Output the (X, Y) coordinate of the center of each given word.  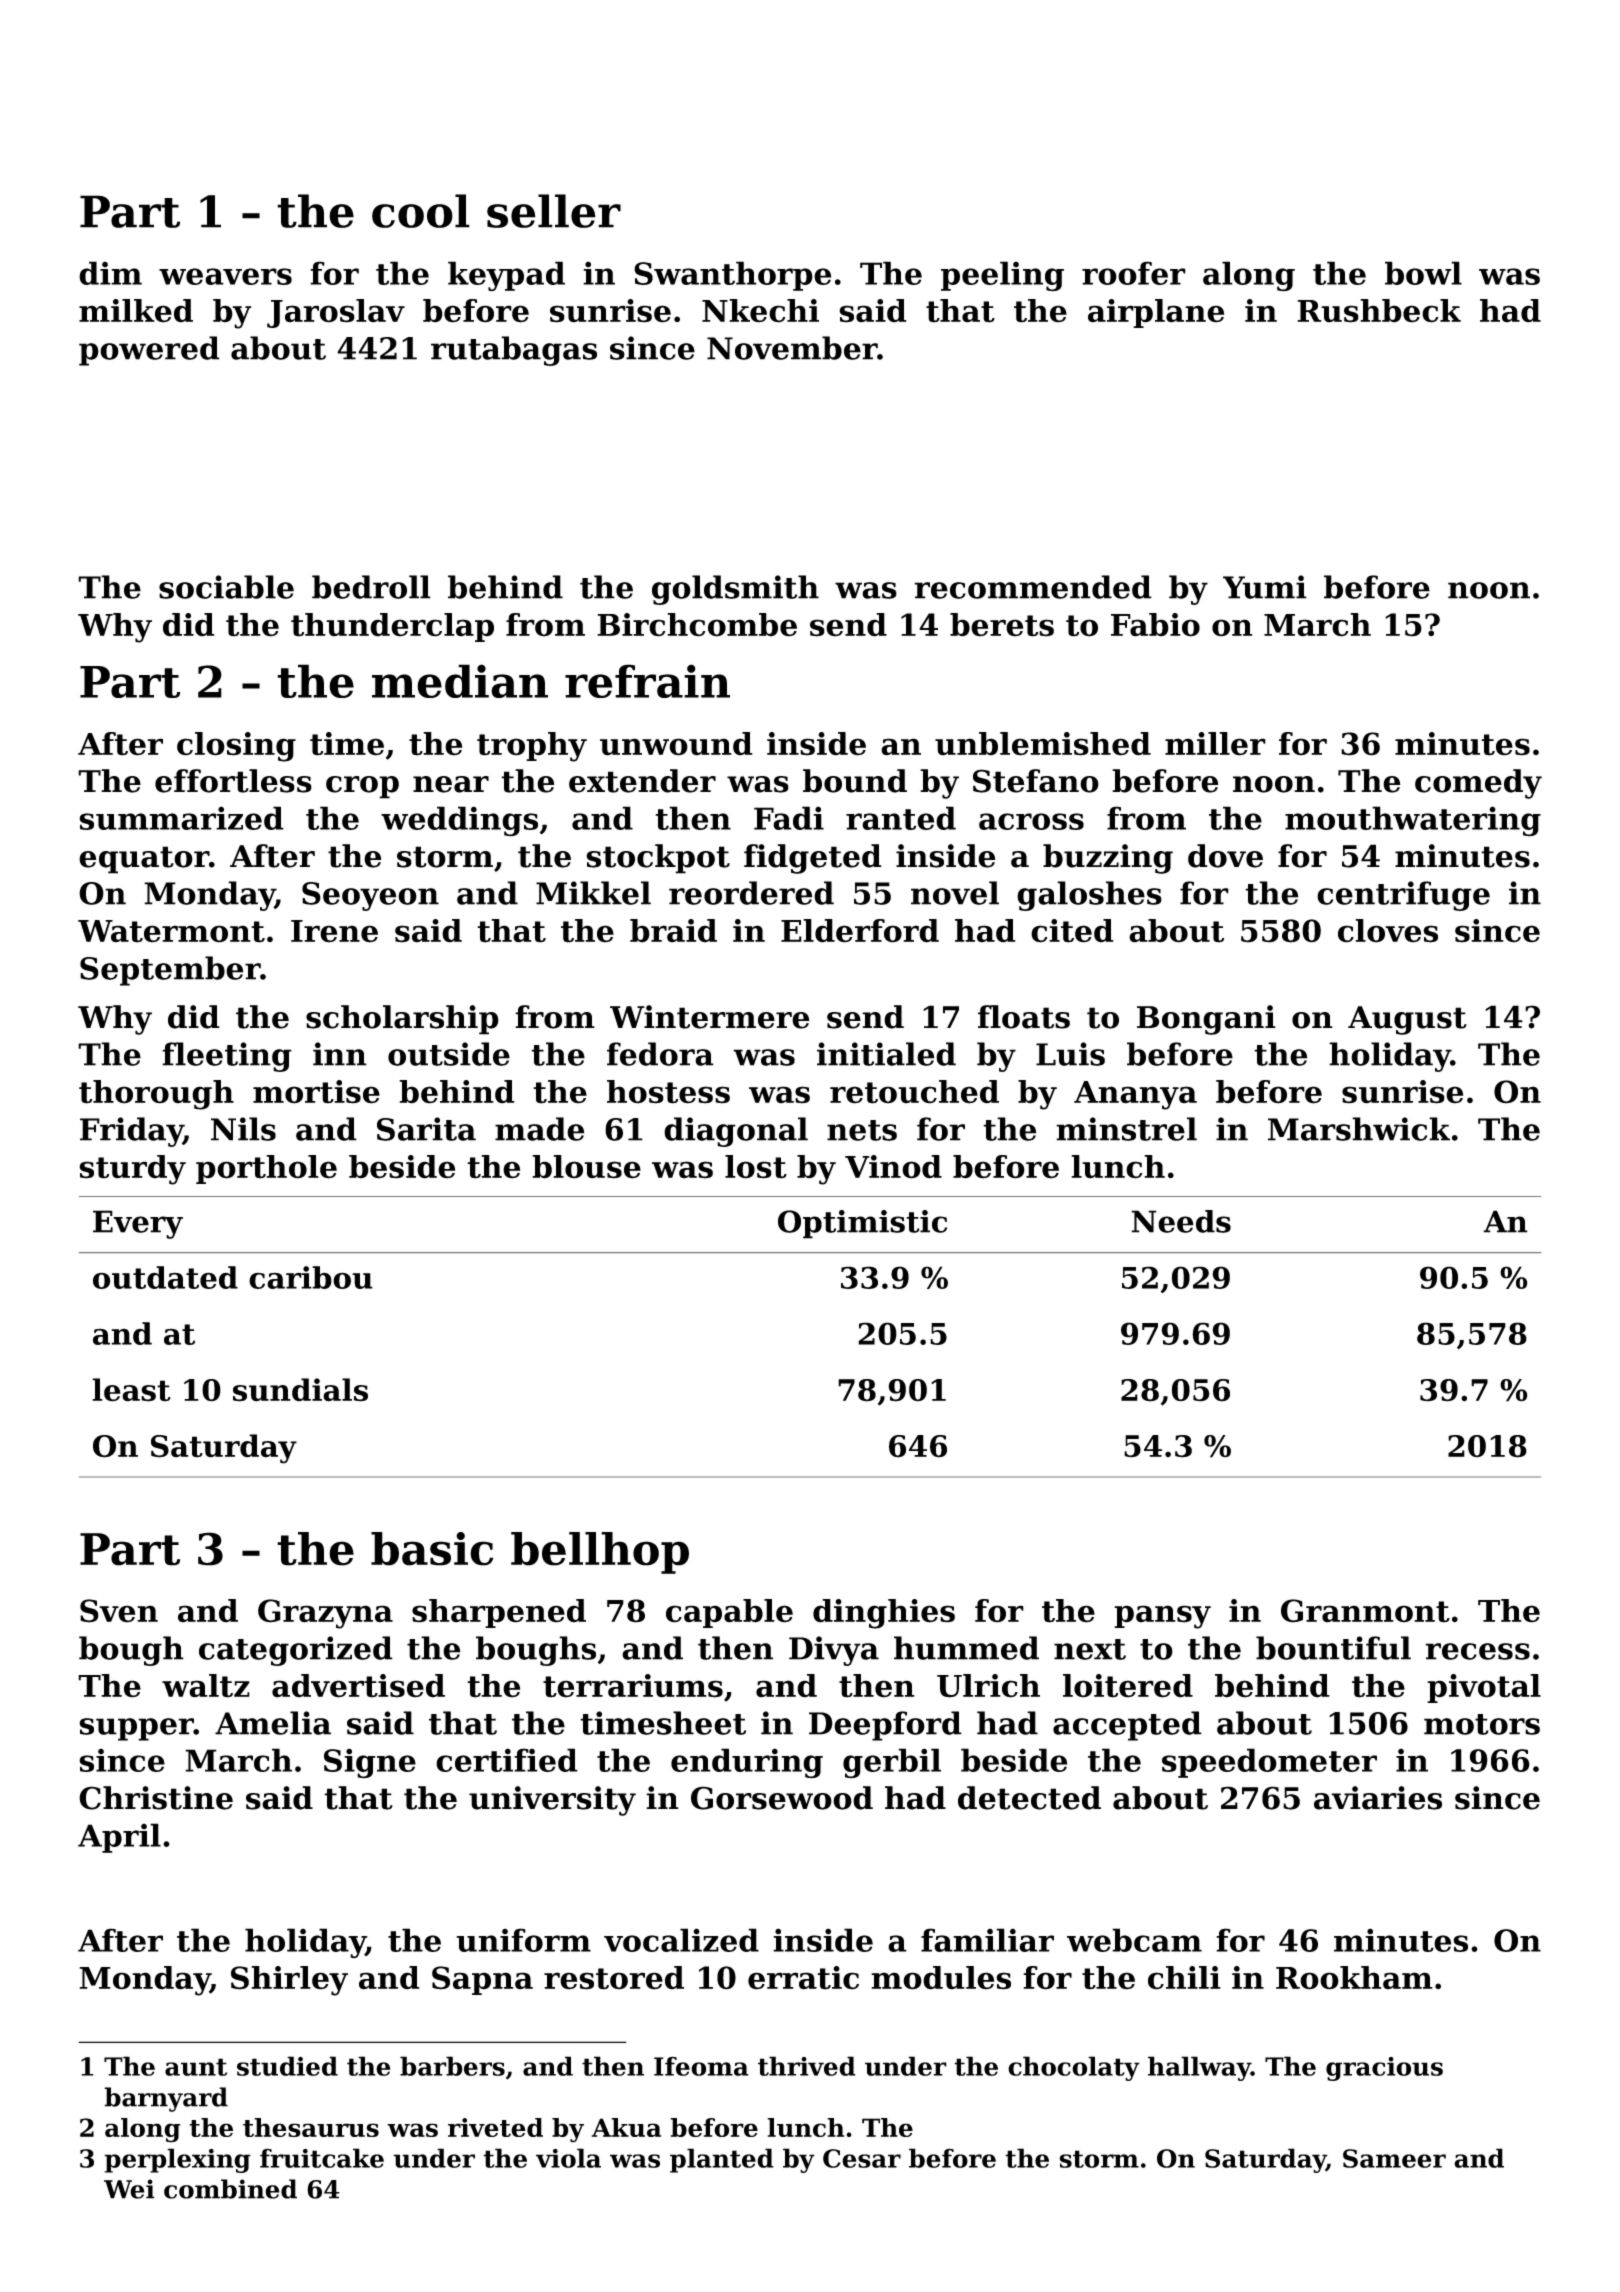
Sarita (426, 1129)
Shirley (289, 1981)
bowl (1423, 273)
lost (756, 1167)
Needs (1181, 1221)
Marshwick (1359, 1129)
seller (554, 211)
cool (421, 211)
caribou (311, 1277)
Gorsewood (782, 1798)
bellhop (600, 1553)
